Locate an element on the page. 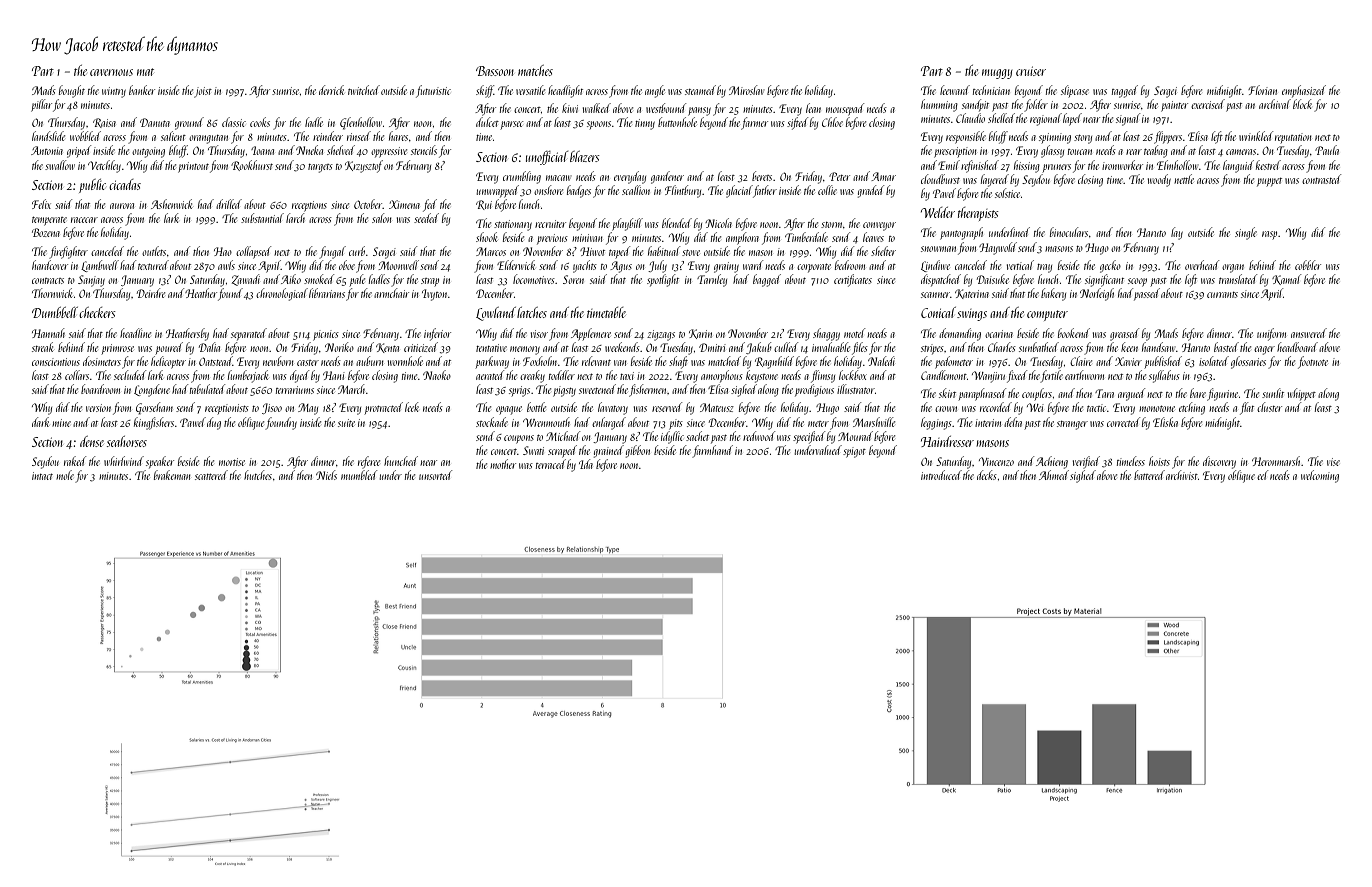  Florian is located at coordinates (1262, 90).
